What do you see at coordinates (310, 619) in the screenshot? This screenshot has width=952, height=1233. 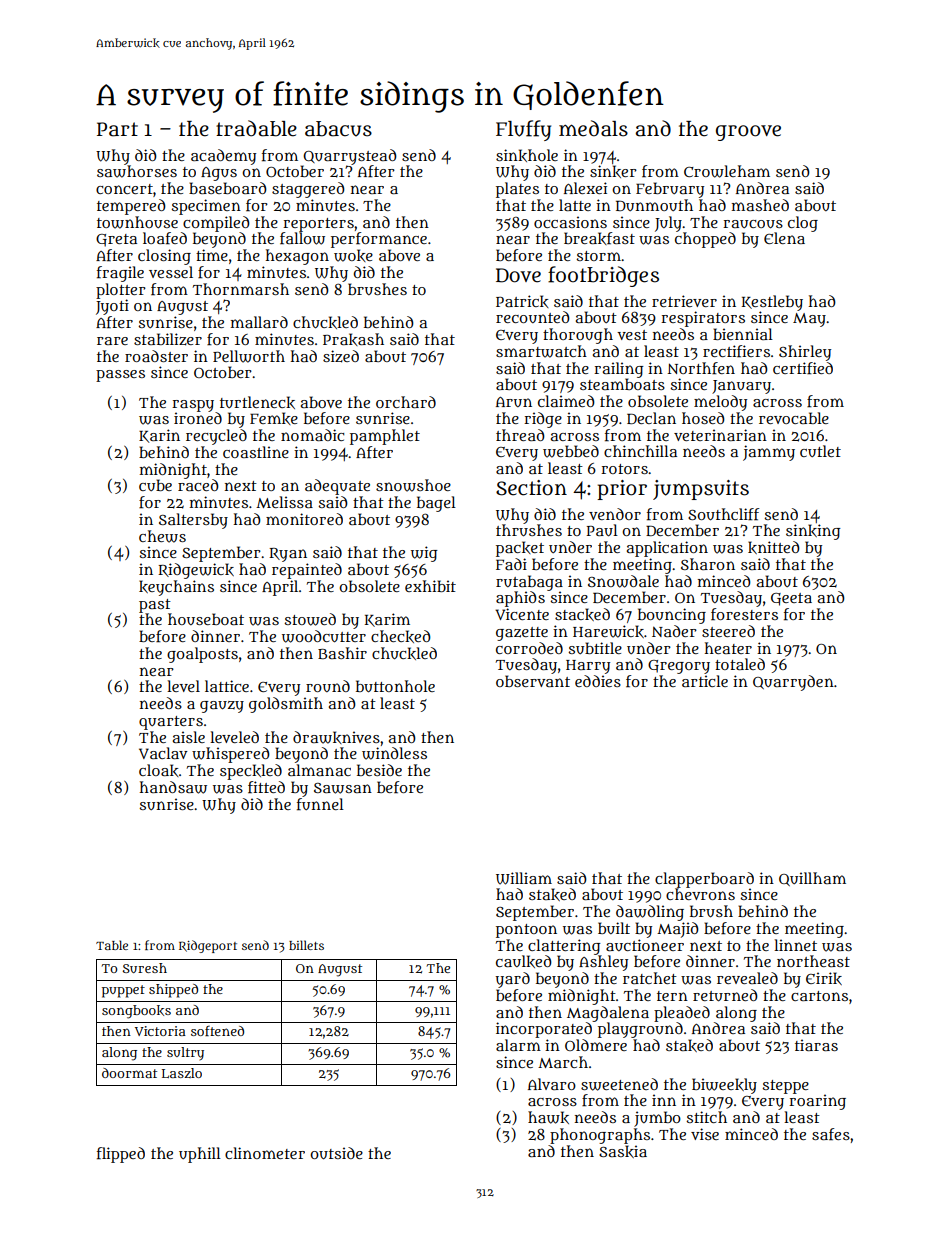 I see `stowed` at bounding box center [310, 619].
